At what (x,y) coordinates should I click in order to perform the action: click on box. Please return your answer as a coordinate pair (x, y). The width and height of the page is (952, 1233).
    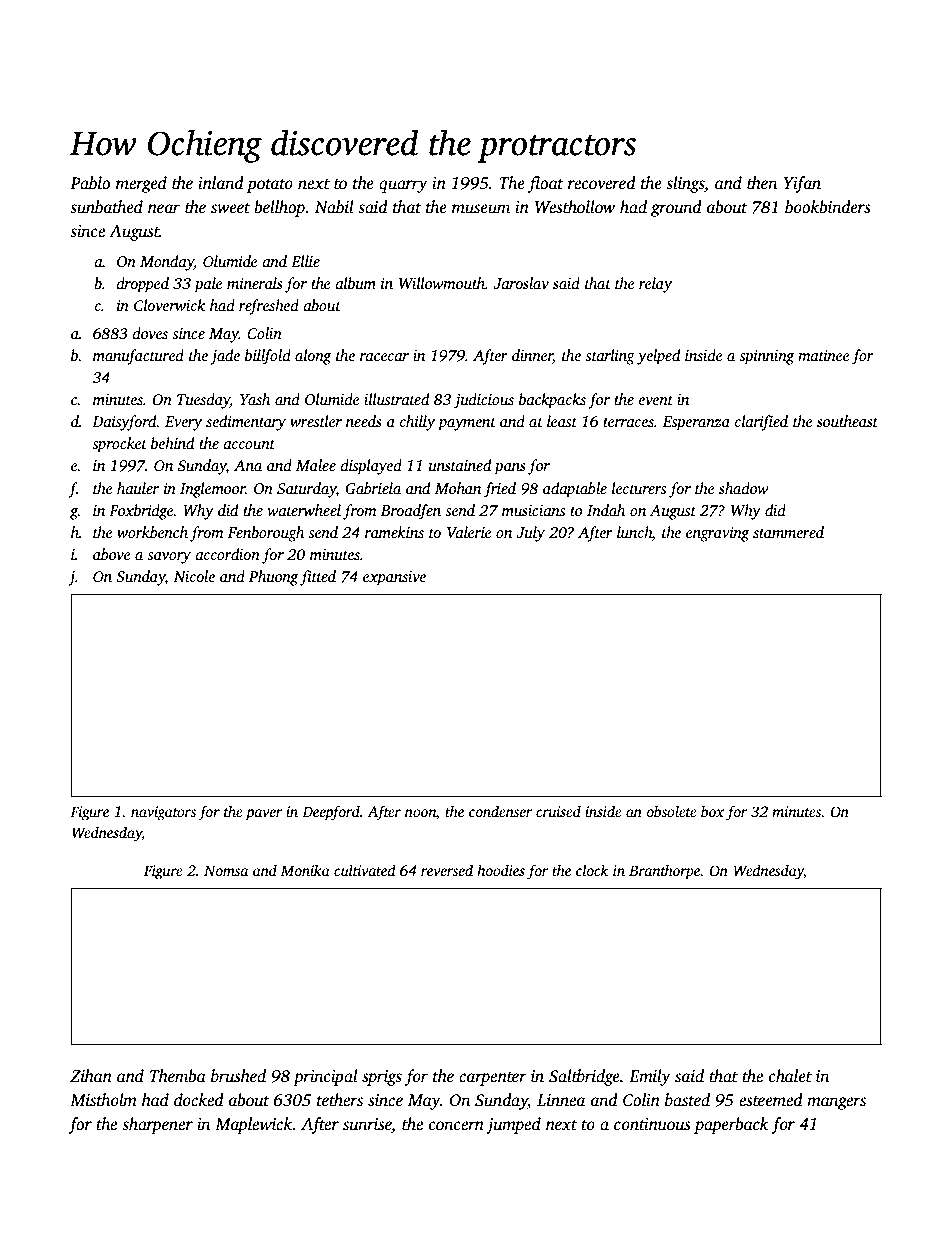
    Looking at the image, I should click on (712, 811).
